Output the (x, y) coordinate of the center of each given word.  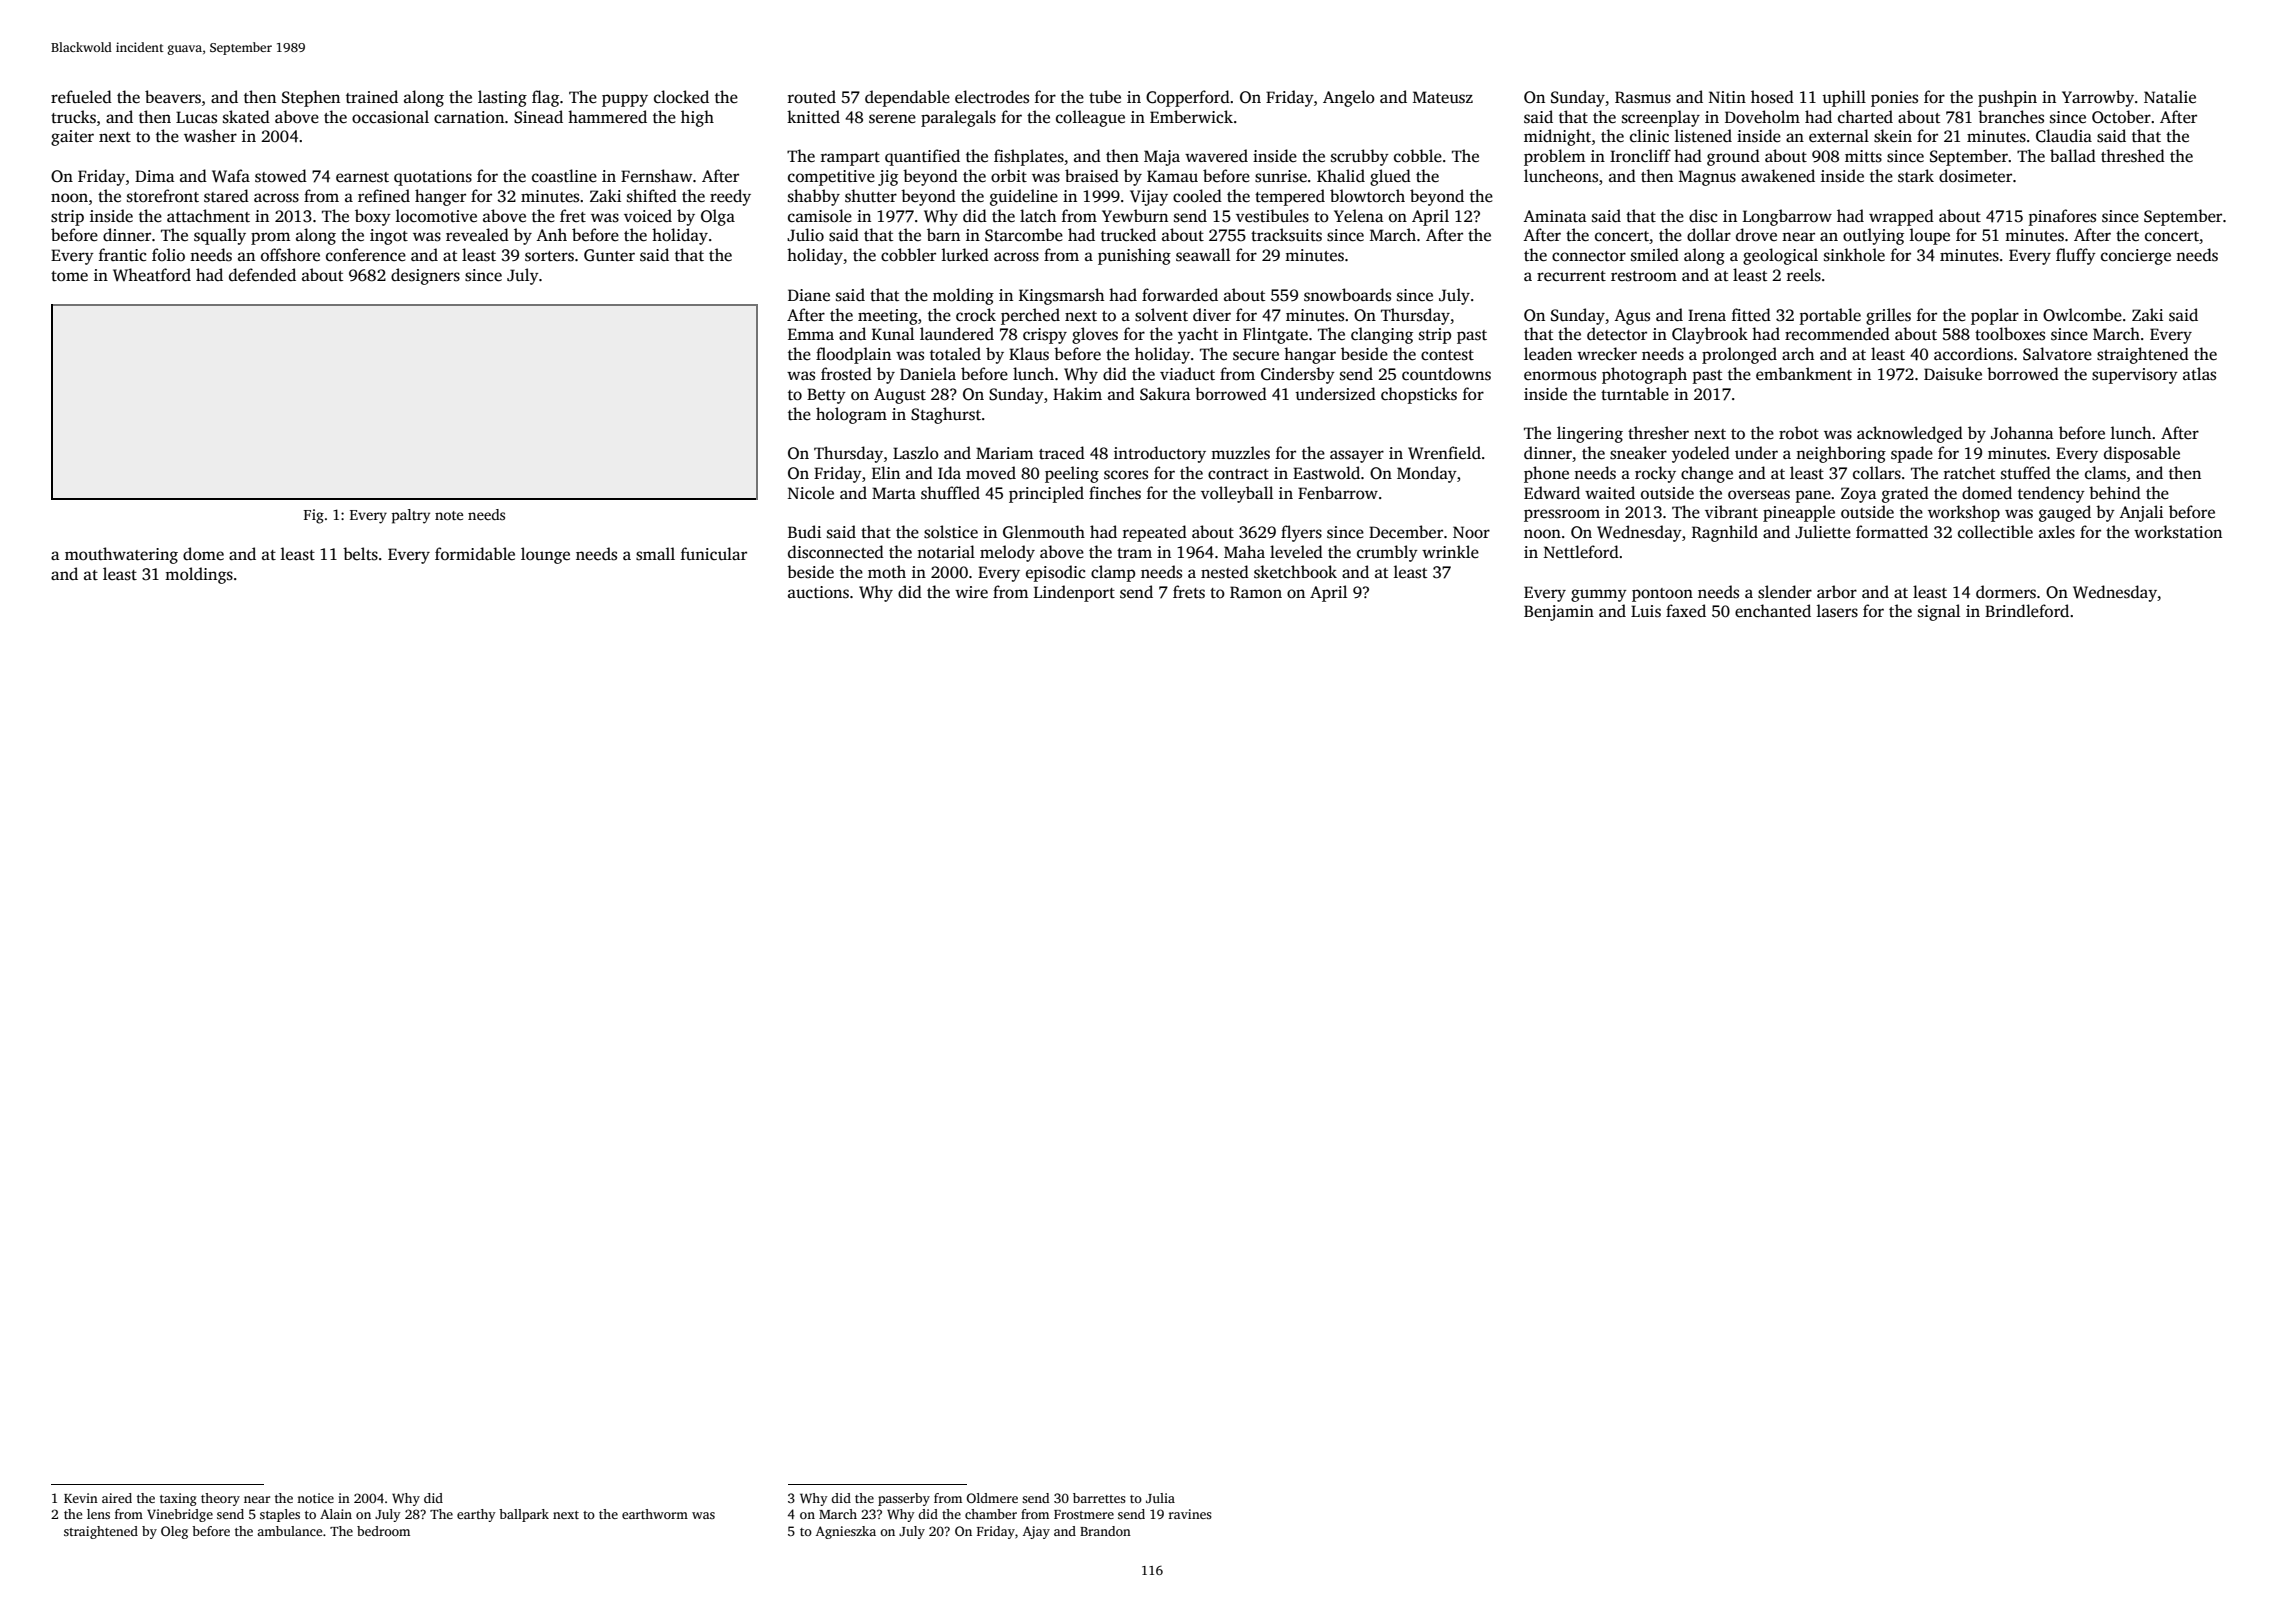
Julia (1160, 1498)
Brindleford (2027, 610)
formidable (475, 553)
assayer (1357, 456)
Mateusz (1443, 97)
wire (971, 592)
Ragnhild (1725, 533)
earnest (362, 177)
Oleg (174, 1532)
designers (425, 276)
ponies (1894, 99)
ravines (1190, 1514)
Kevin (81, 1498)
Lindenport (1074, 593)
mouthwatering (121, 555)
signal (1939, 612)
